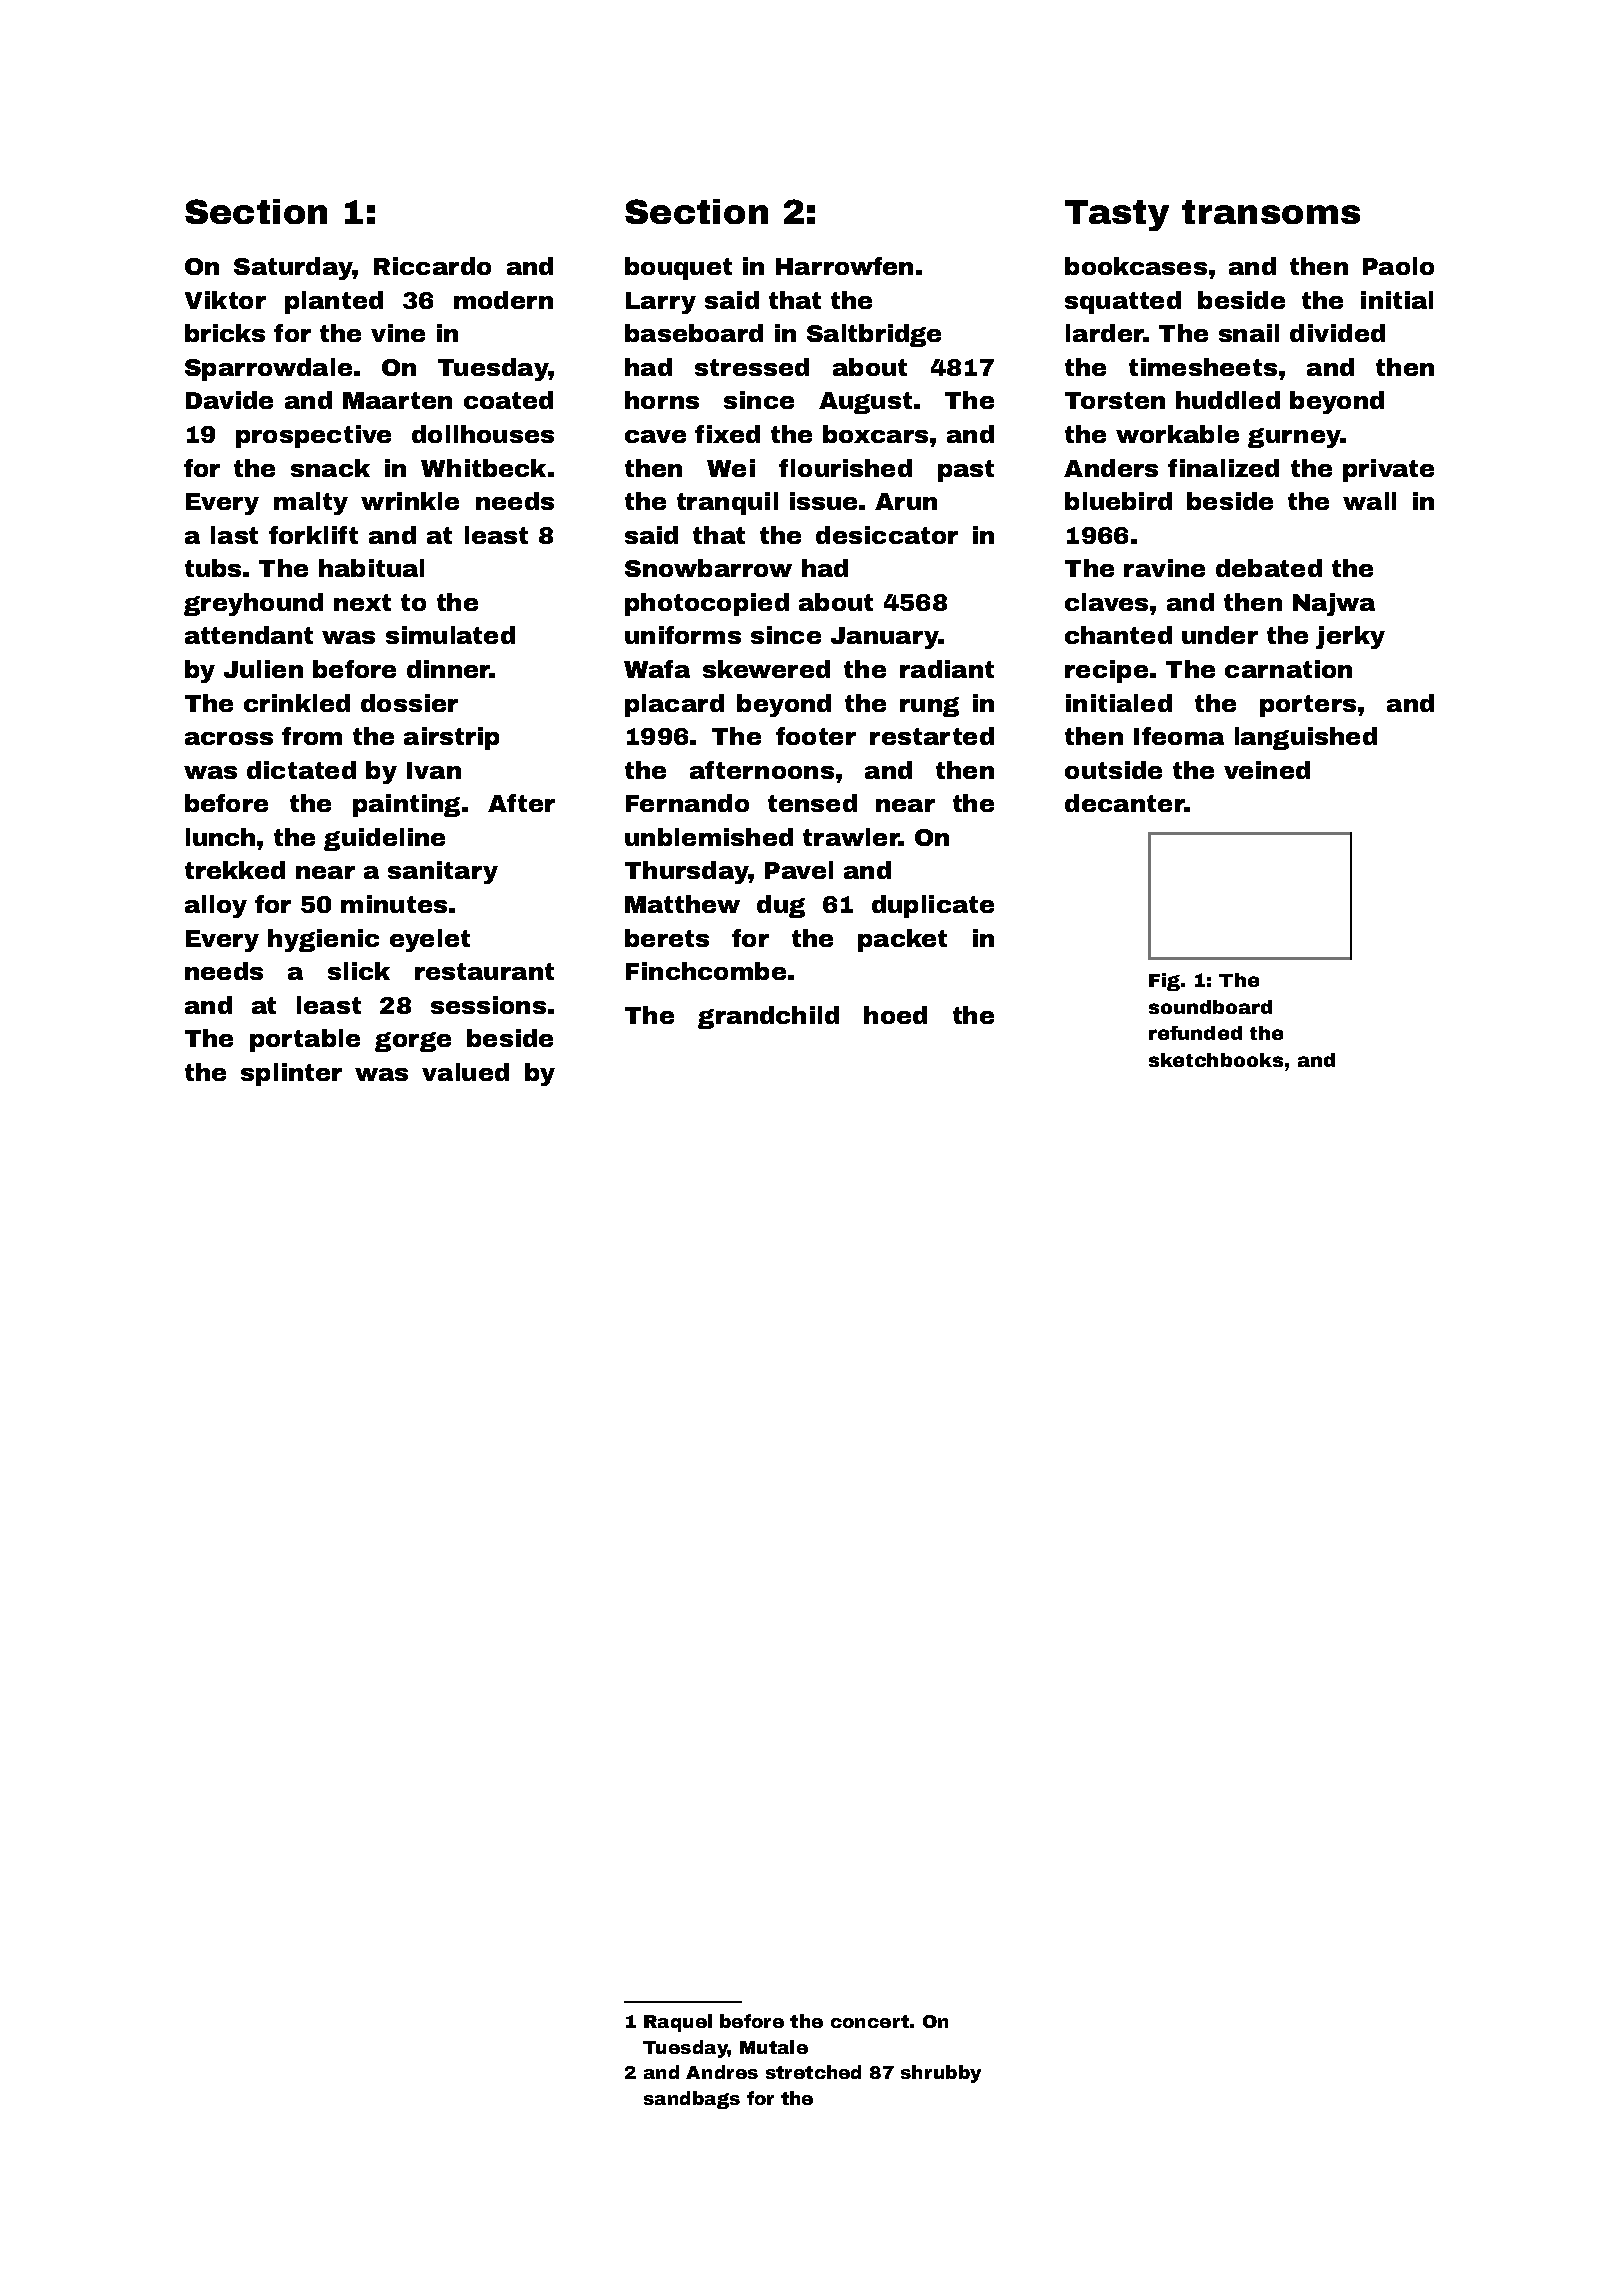  I want to click on Raquel, so click(678, 2023).
